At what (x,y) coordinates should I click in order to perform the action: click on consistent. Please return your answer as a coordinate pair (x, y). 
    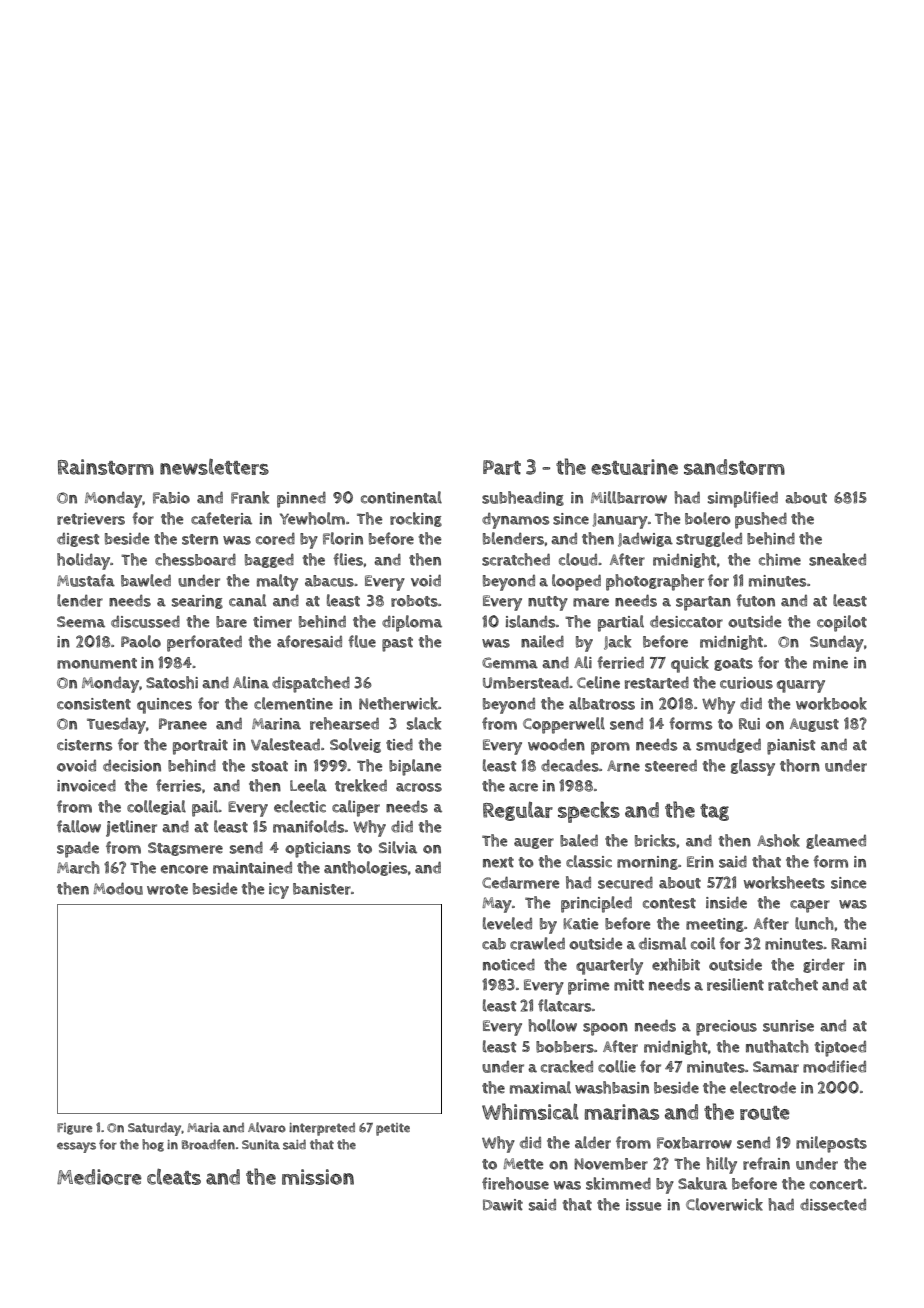
    Looking at the image, I should click on (94, 704).
